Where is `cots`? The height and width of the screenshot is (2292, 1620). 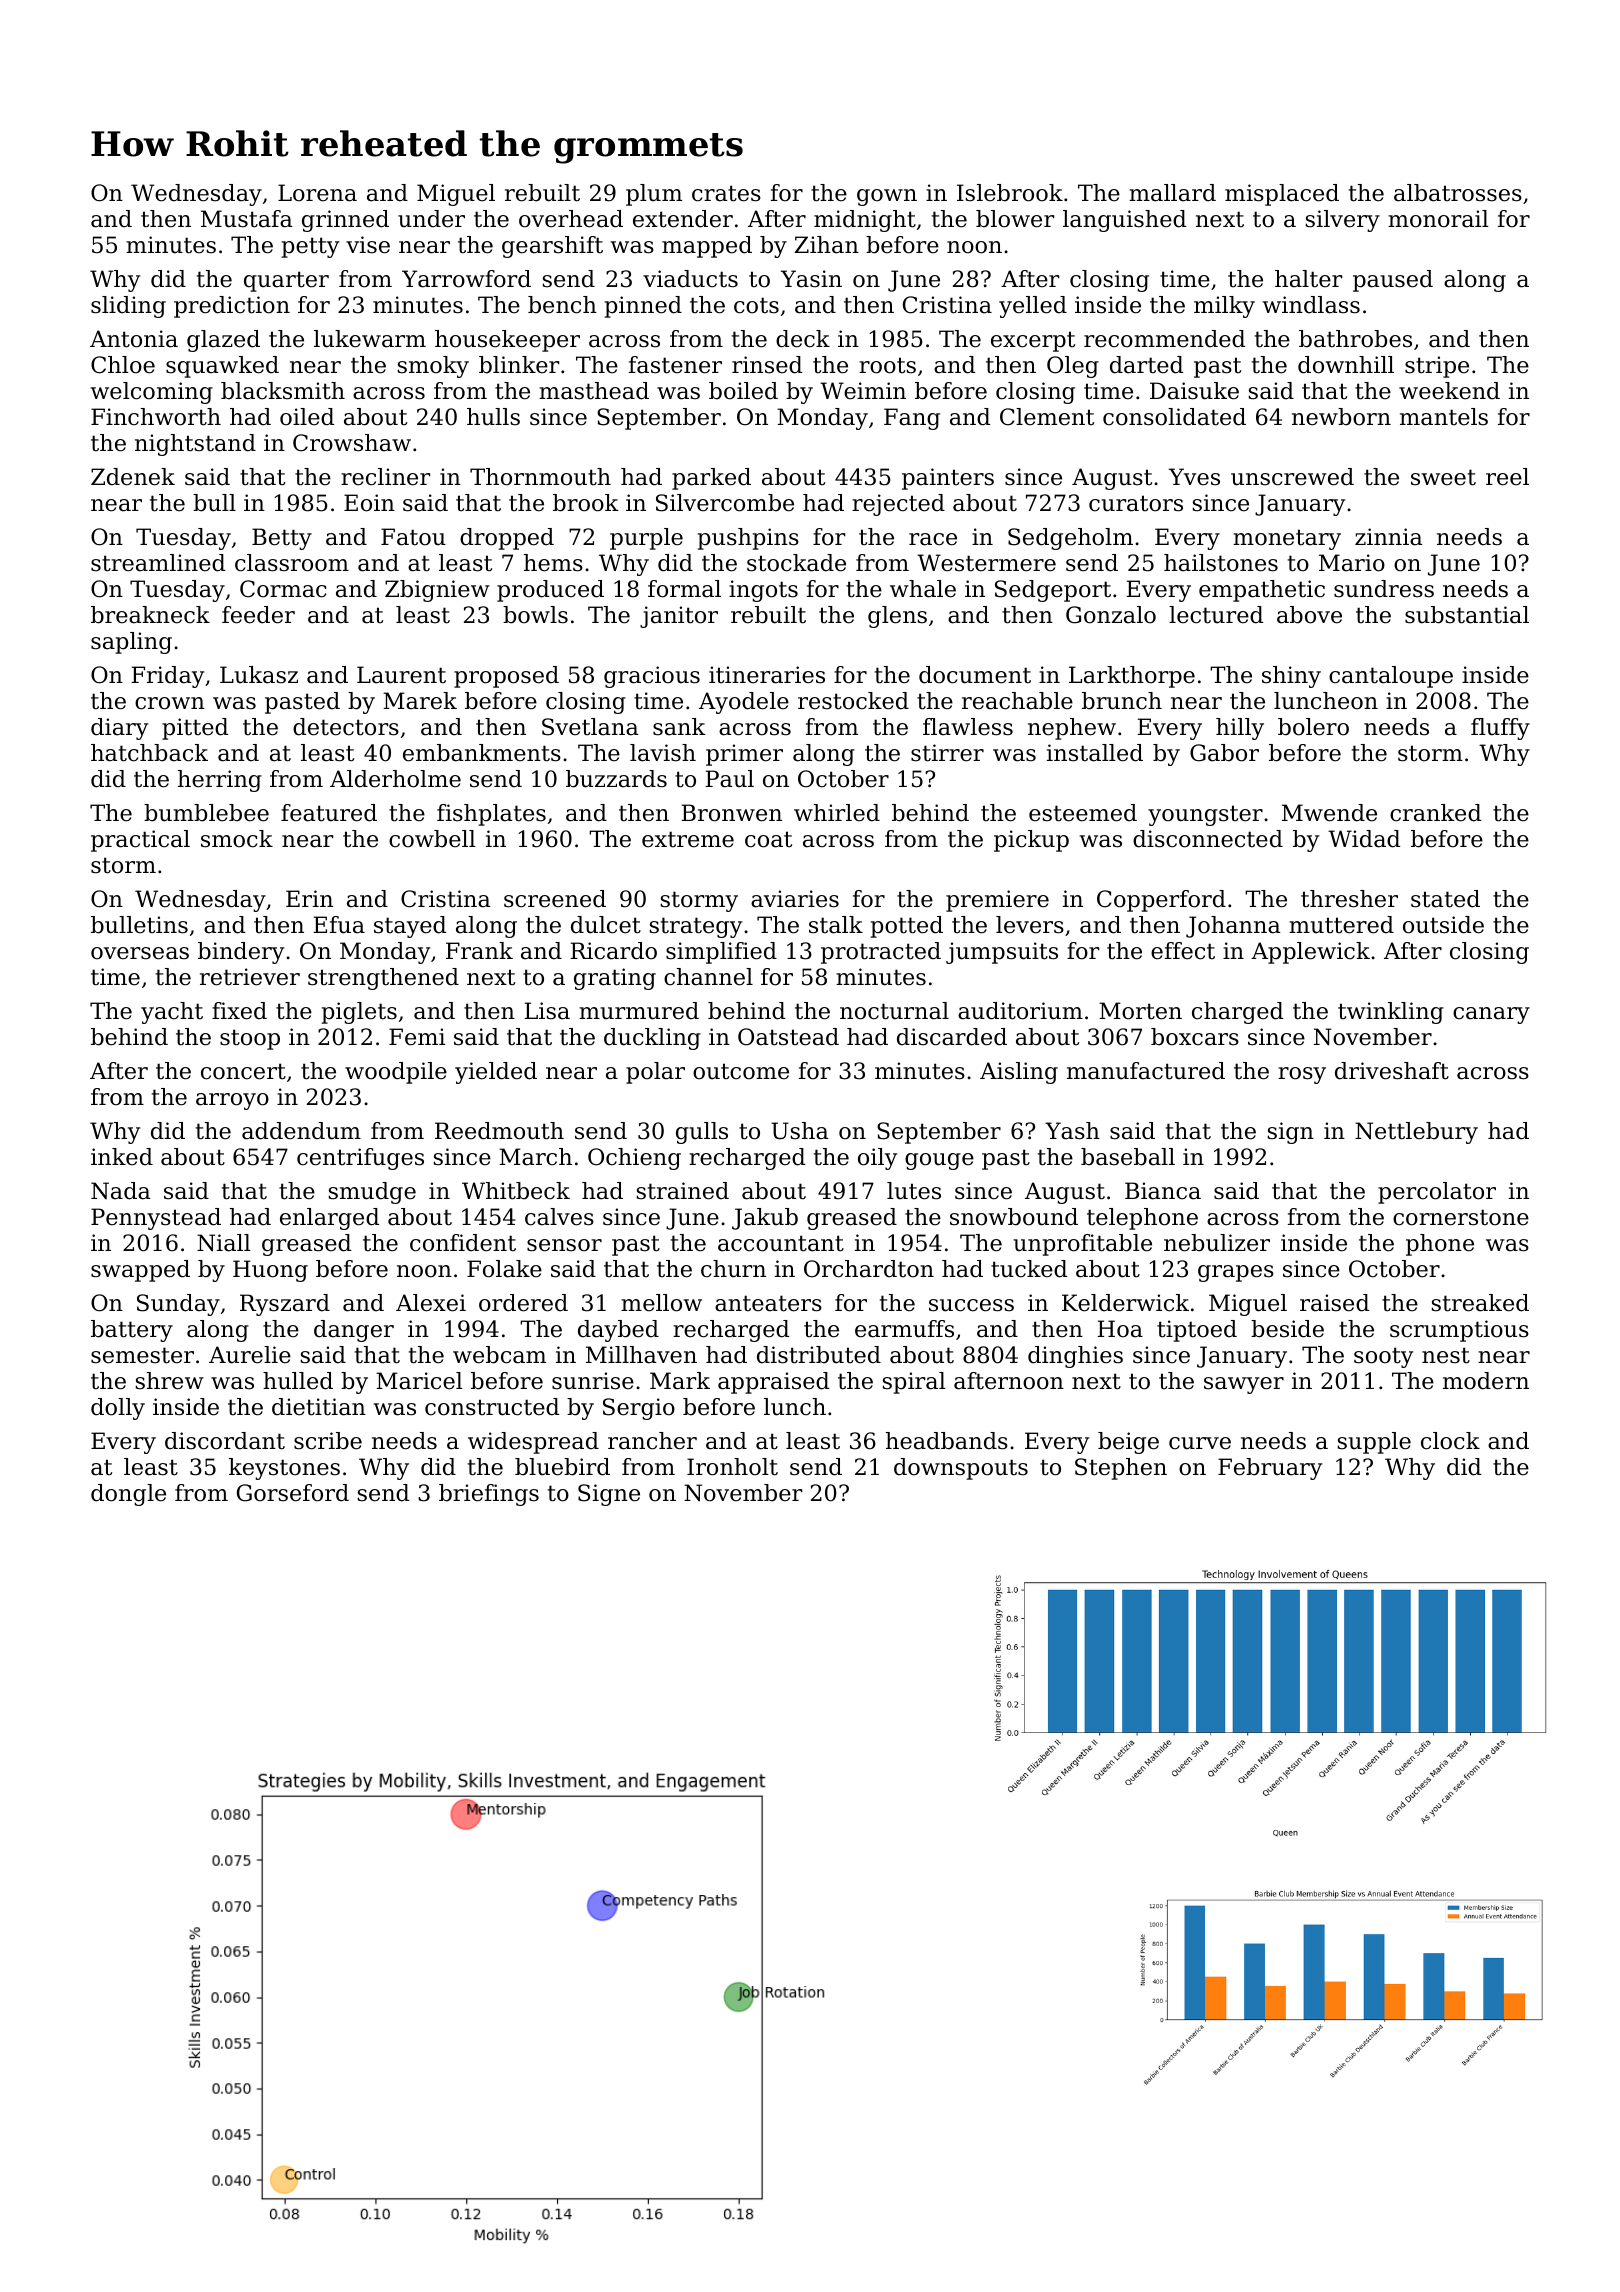
cots is located at coordinates (756, 305).
